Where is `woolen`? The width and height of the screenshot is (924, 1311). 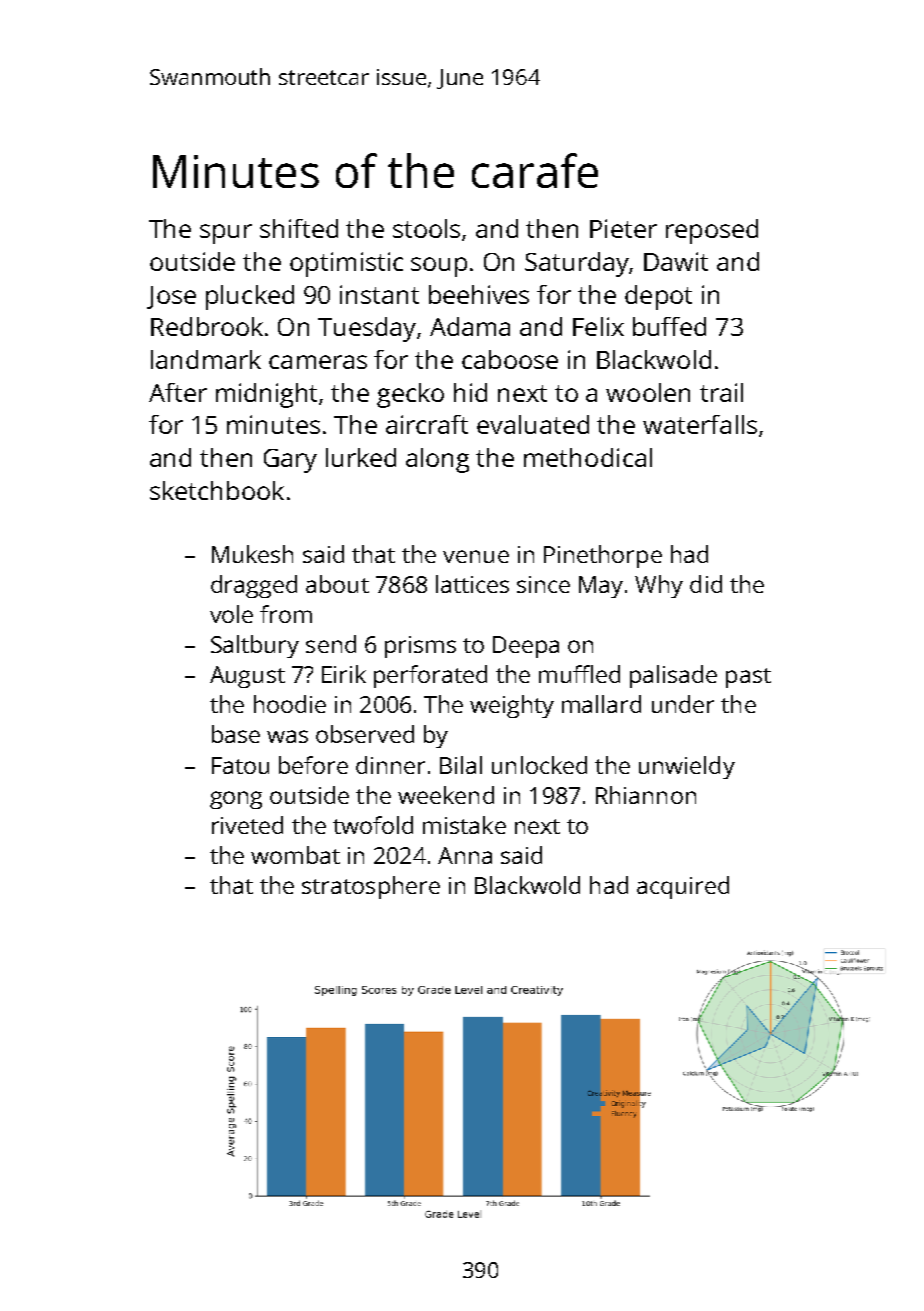
woolen is located at coordinates (648, 392).
